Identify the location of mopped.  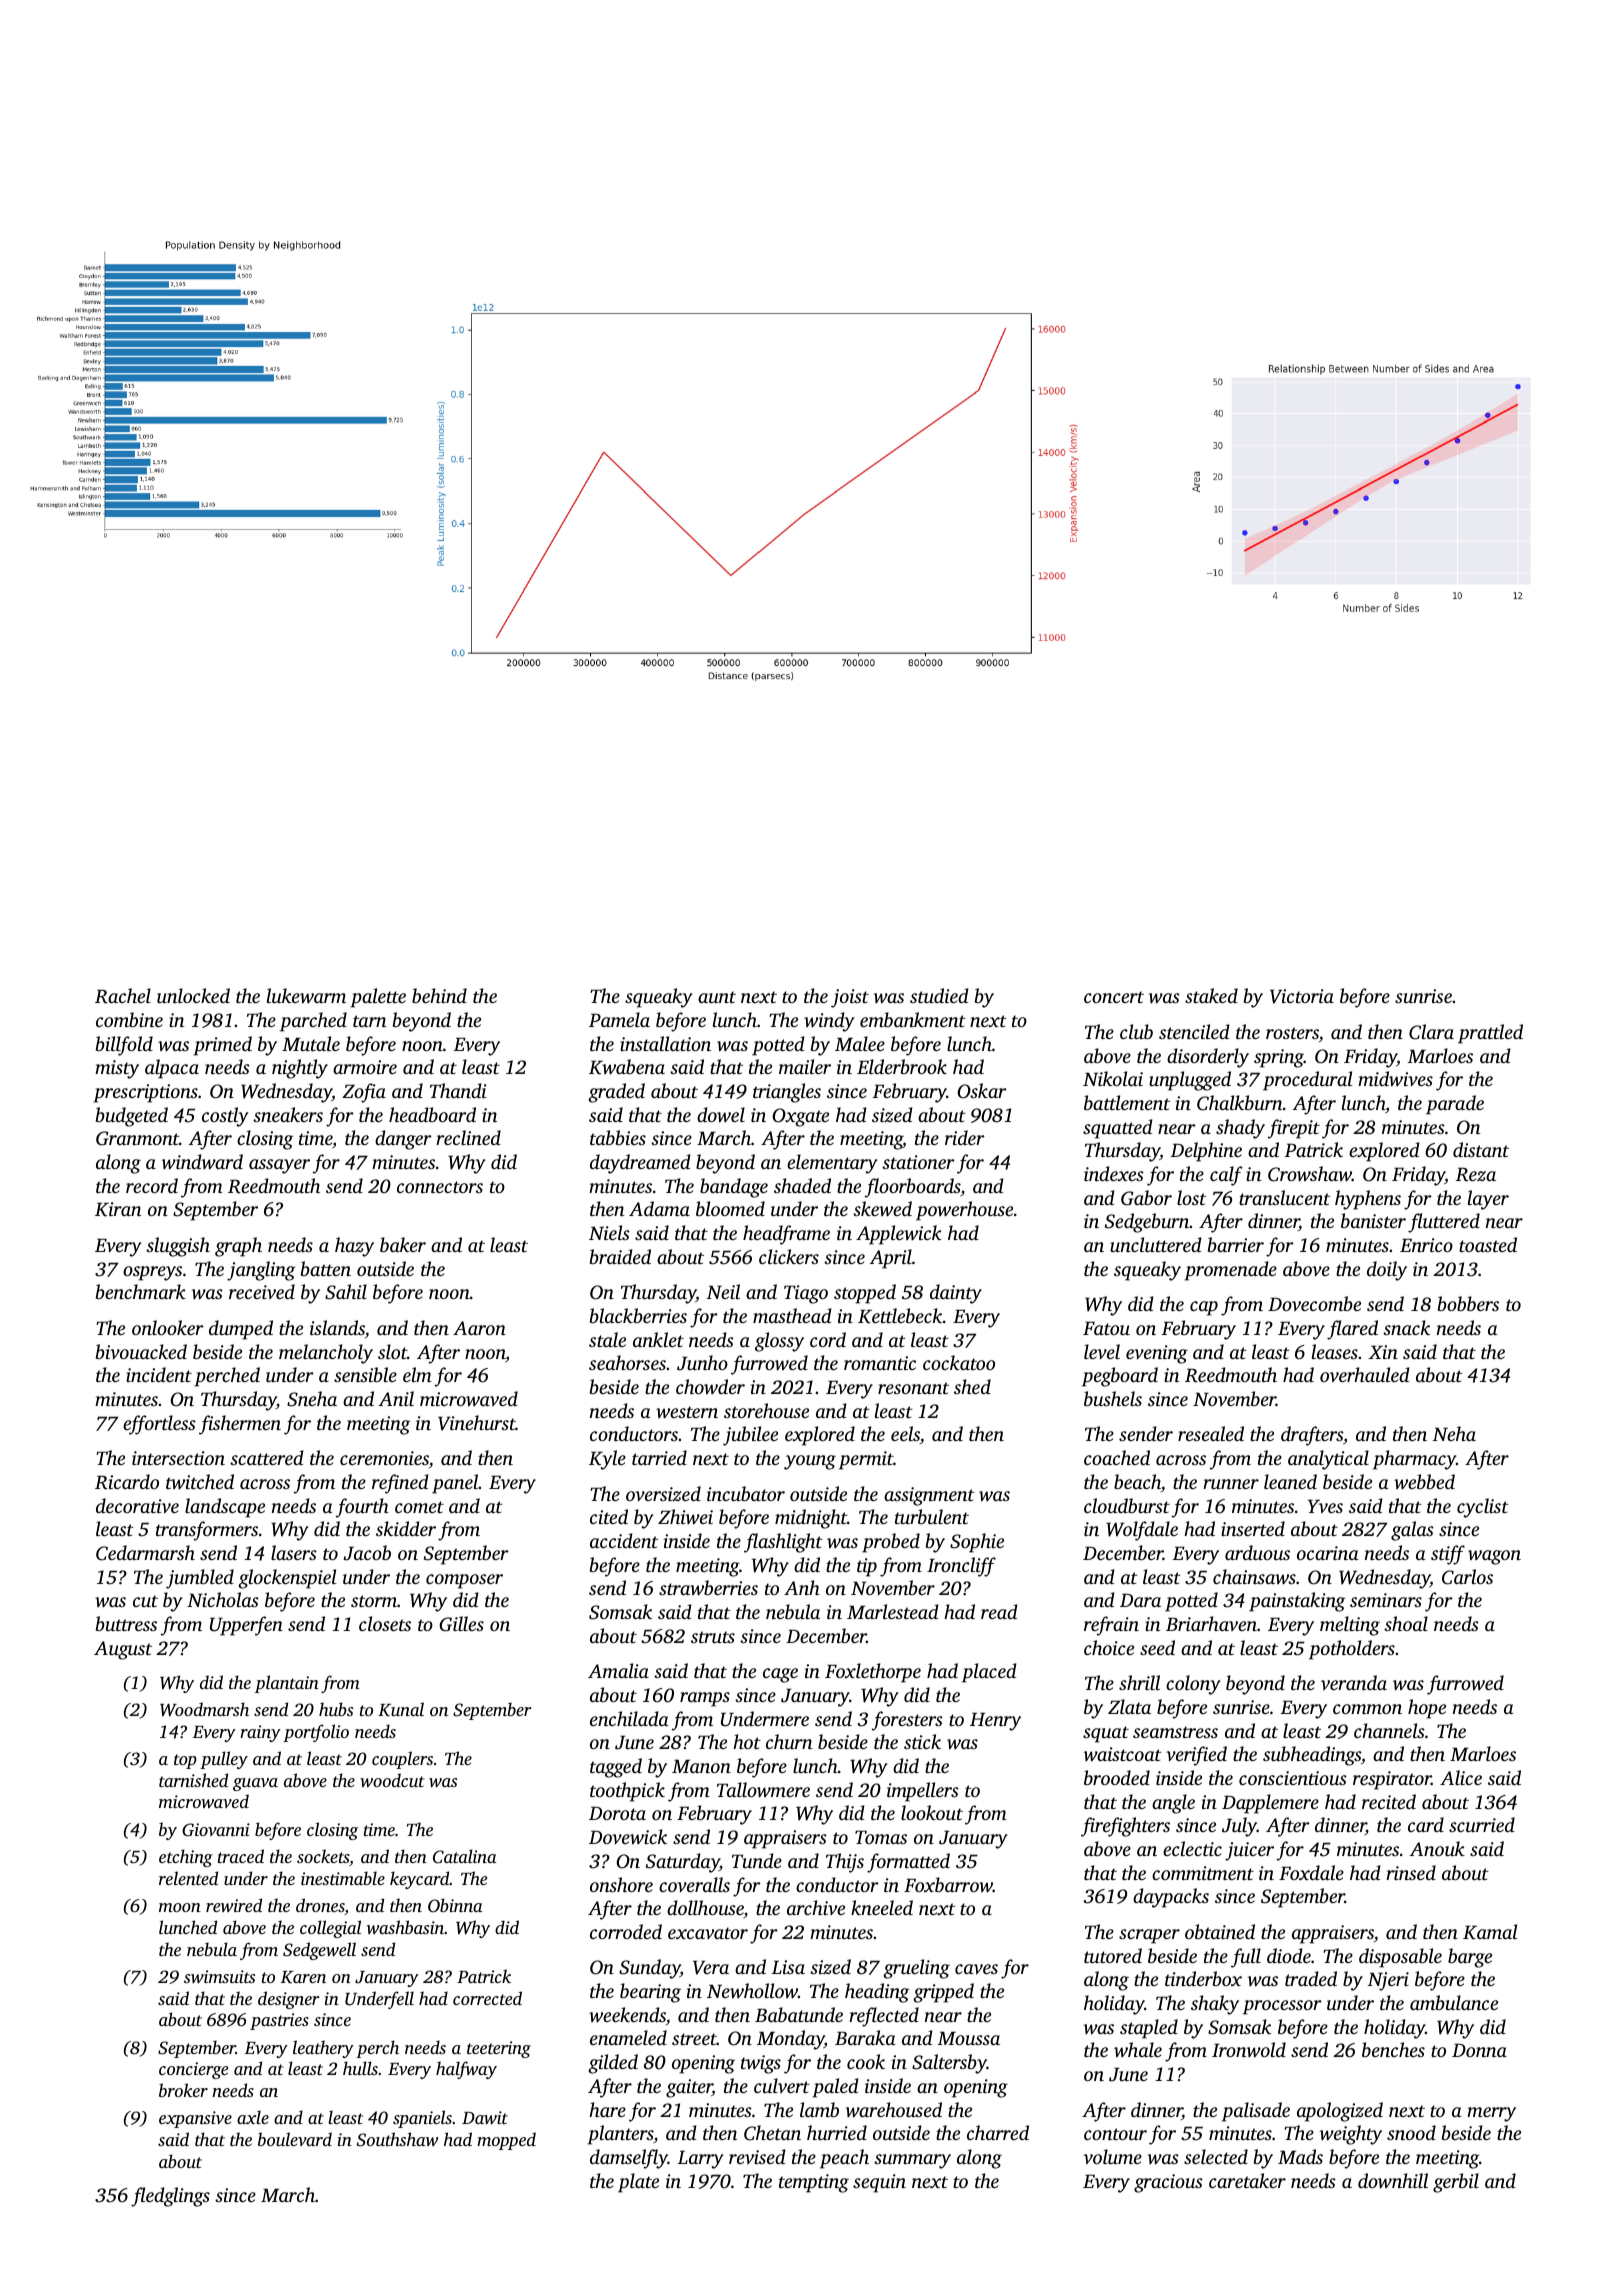
(506, 2141).
